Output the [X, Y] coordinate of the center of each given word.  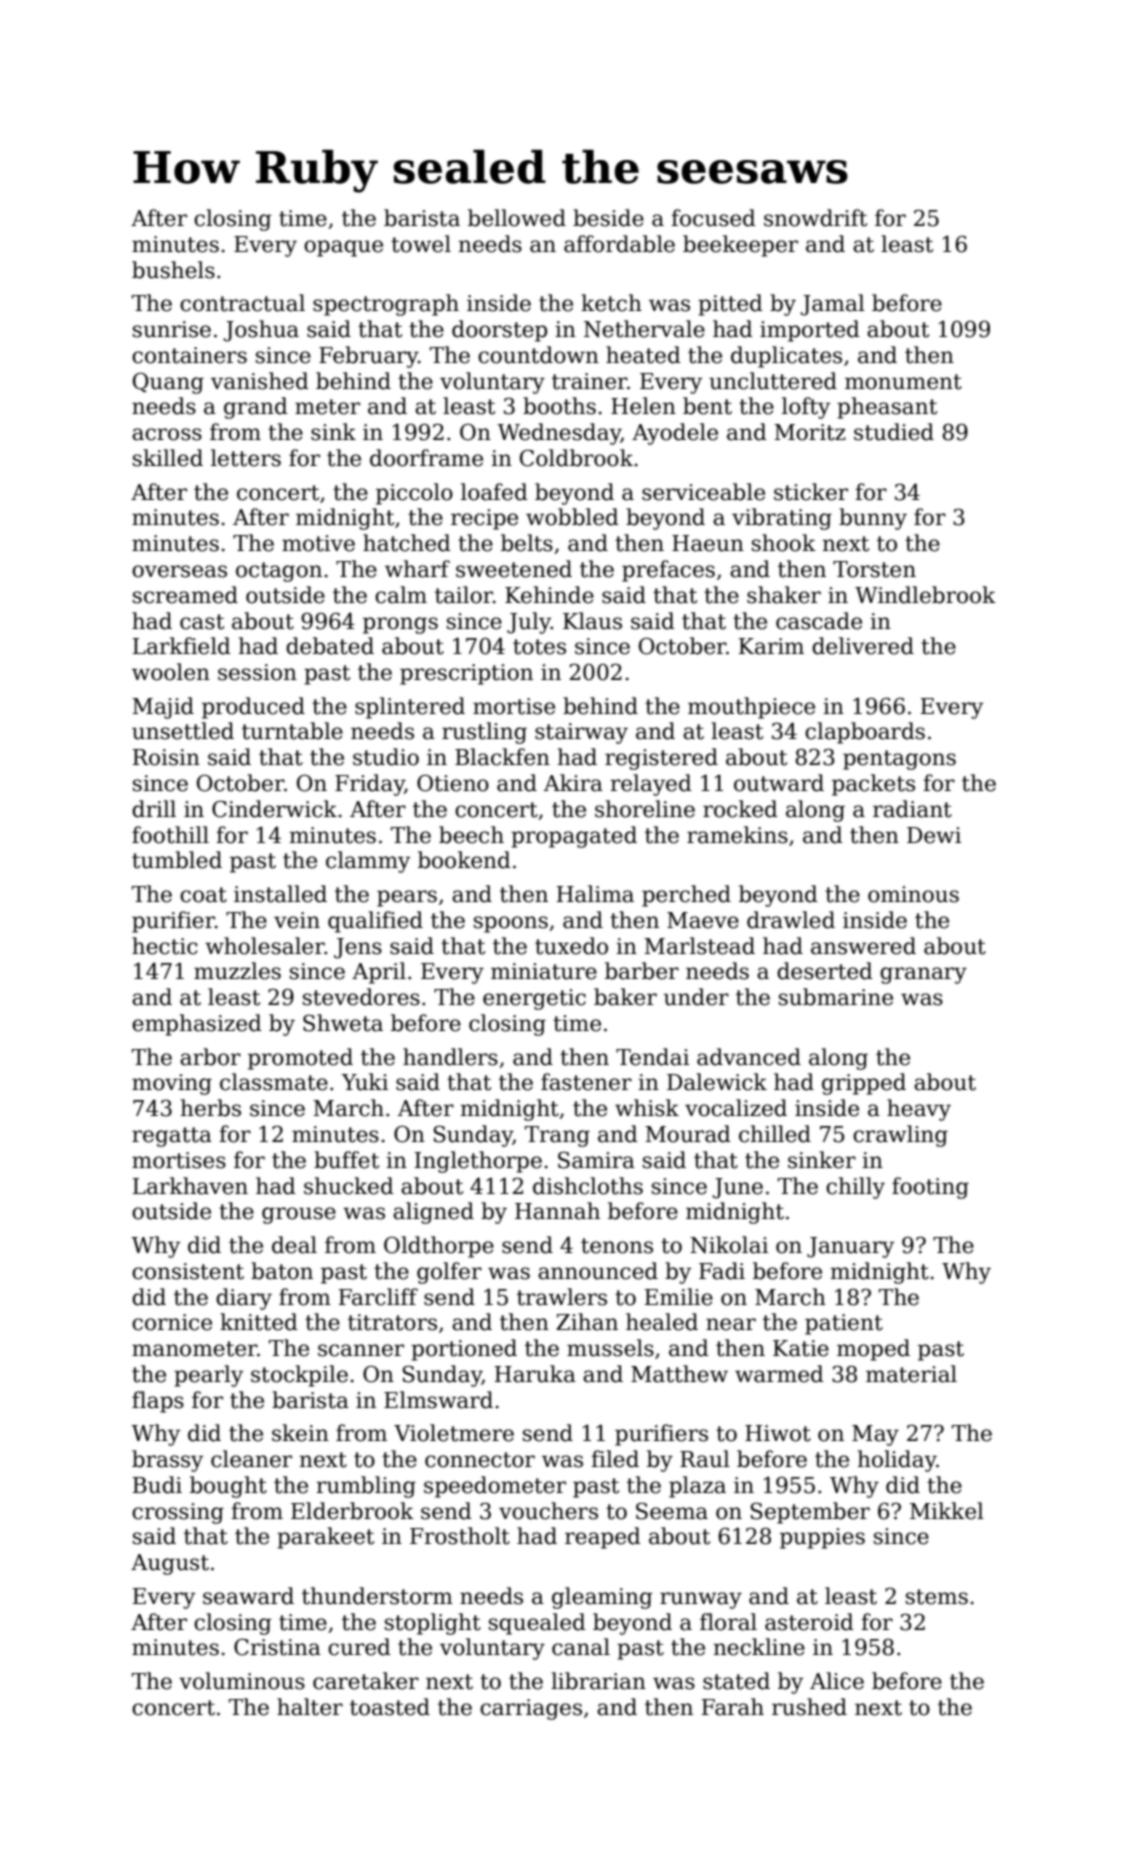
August [170, 1564]
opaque [343, 248]
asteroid [809, 1622]
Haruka [535, 1374]
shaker [784, 595]
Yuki [364, 1082]
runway [701, 1600]
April [379, 973]
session [257, 672]
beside [608, 218]
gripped [864, 1084]
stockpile [299, 1376]
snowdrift [815, 218]
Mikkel [947, 1511]
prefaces [668, 571]
